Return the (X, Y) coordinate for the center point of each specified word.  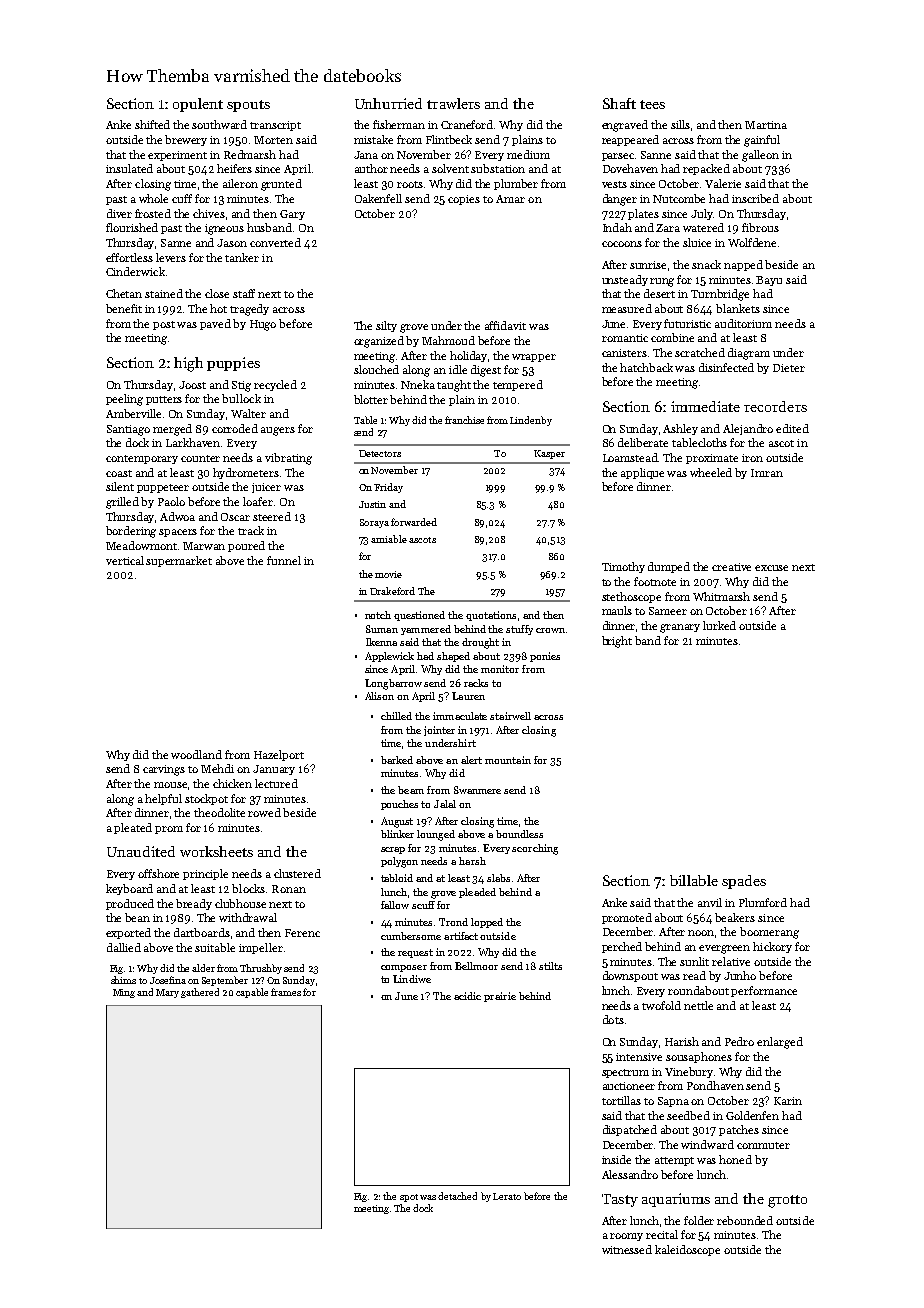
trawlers (453, 103)
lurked (719, 625)
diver (119, 213)
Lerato (507, 1196)
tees (652, 104)
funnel (284, 560)
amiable (389, 539)
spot (409, 1198)
